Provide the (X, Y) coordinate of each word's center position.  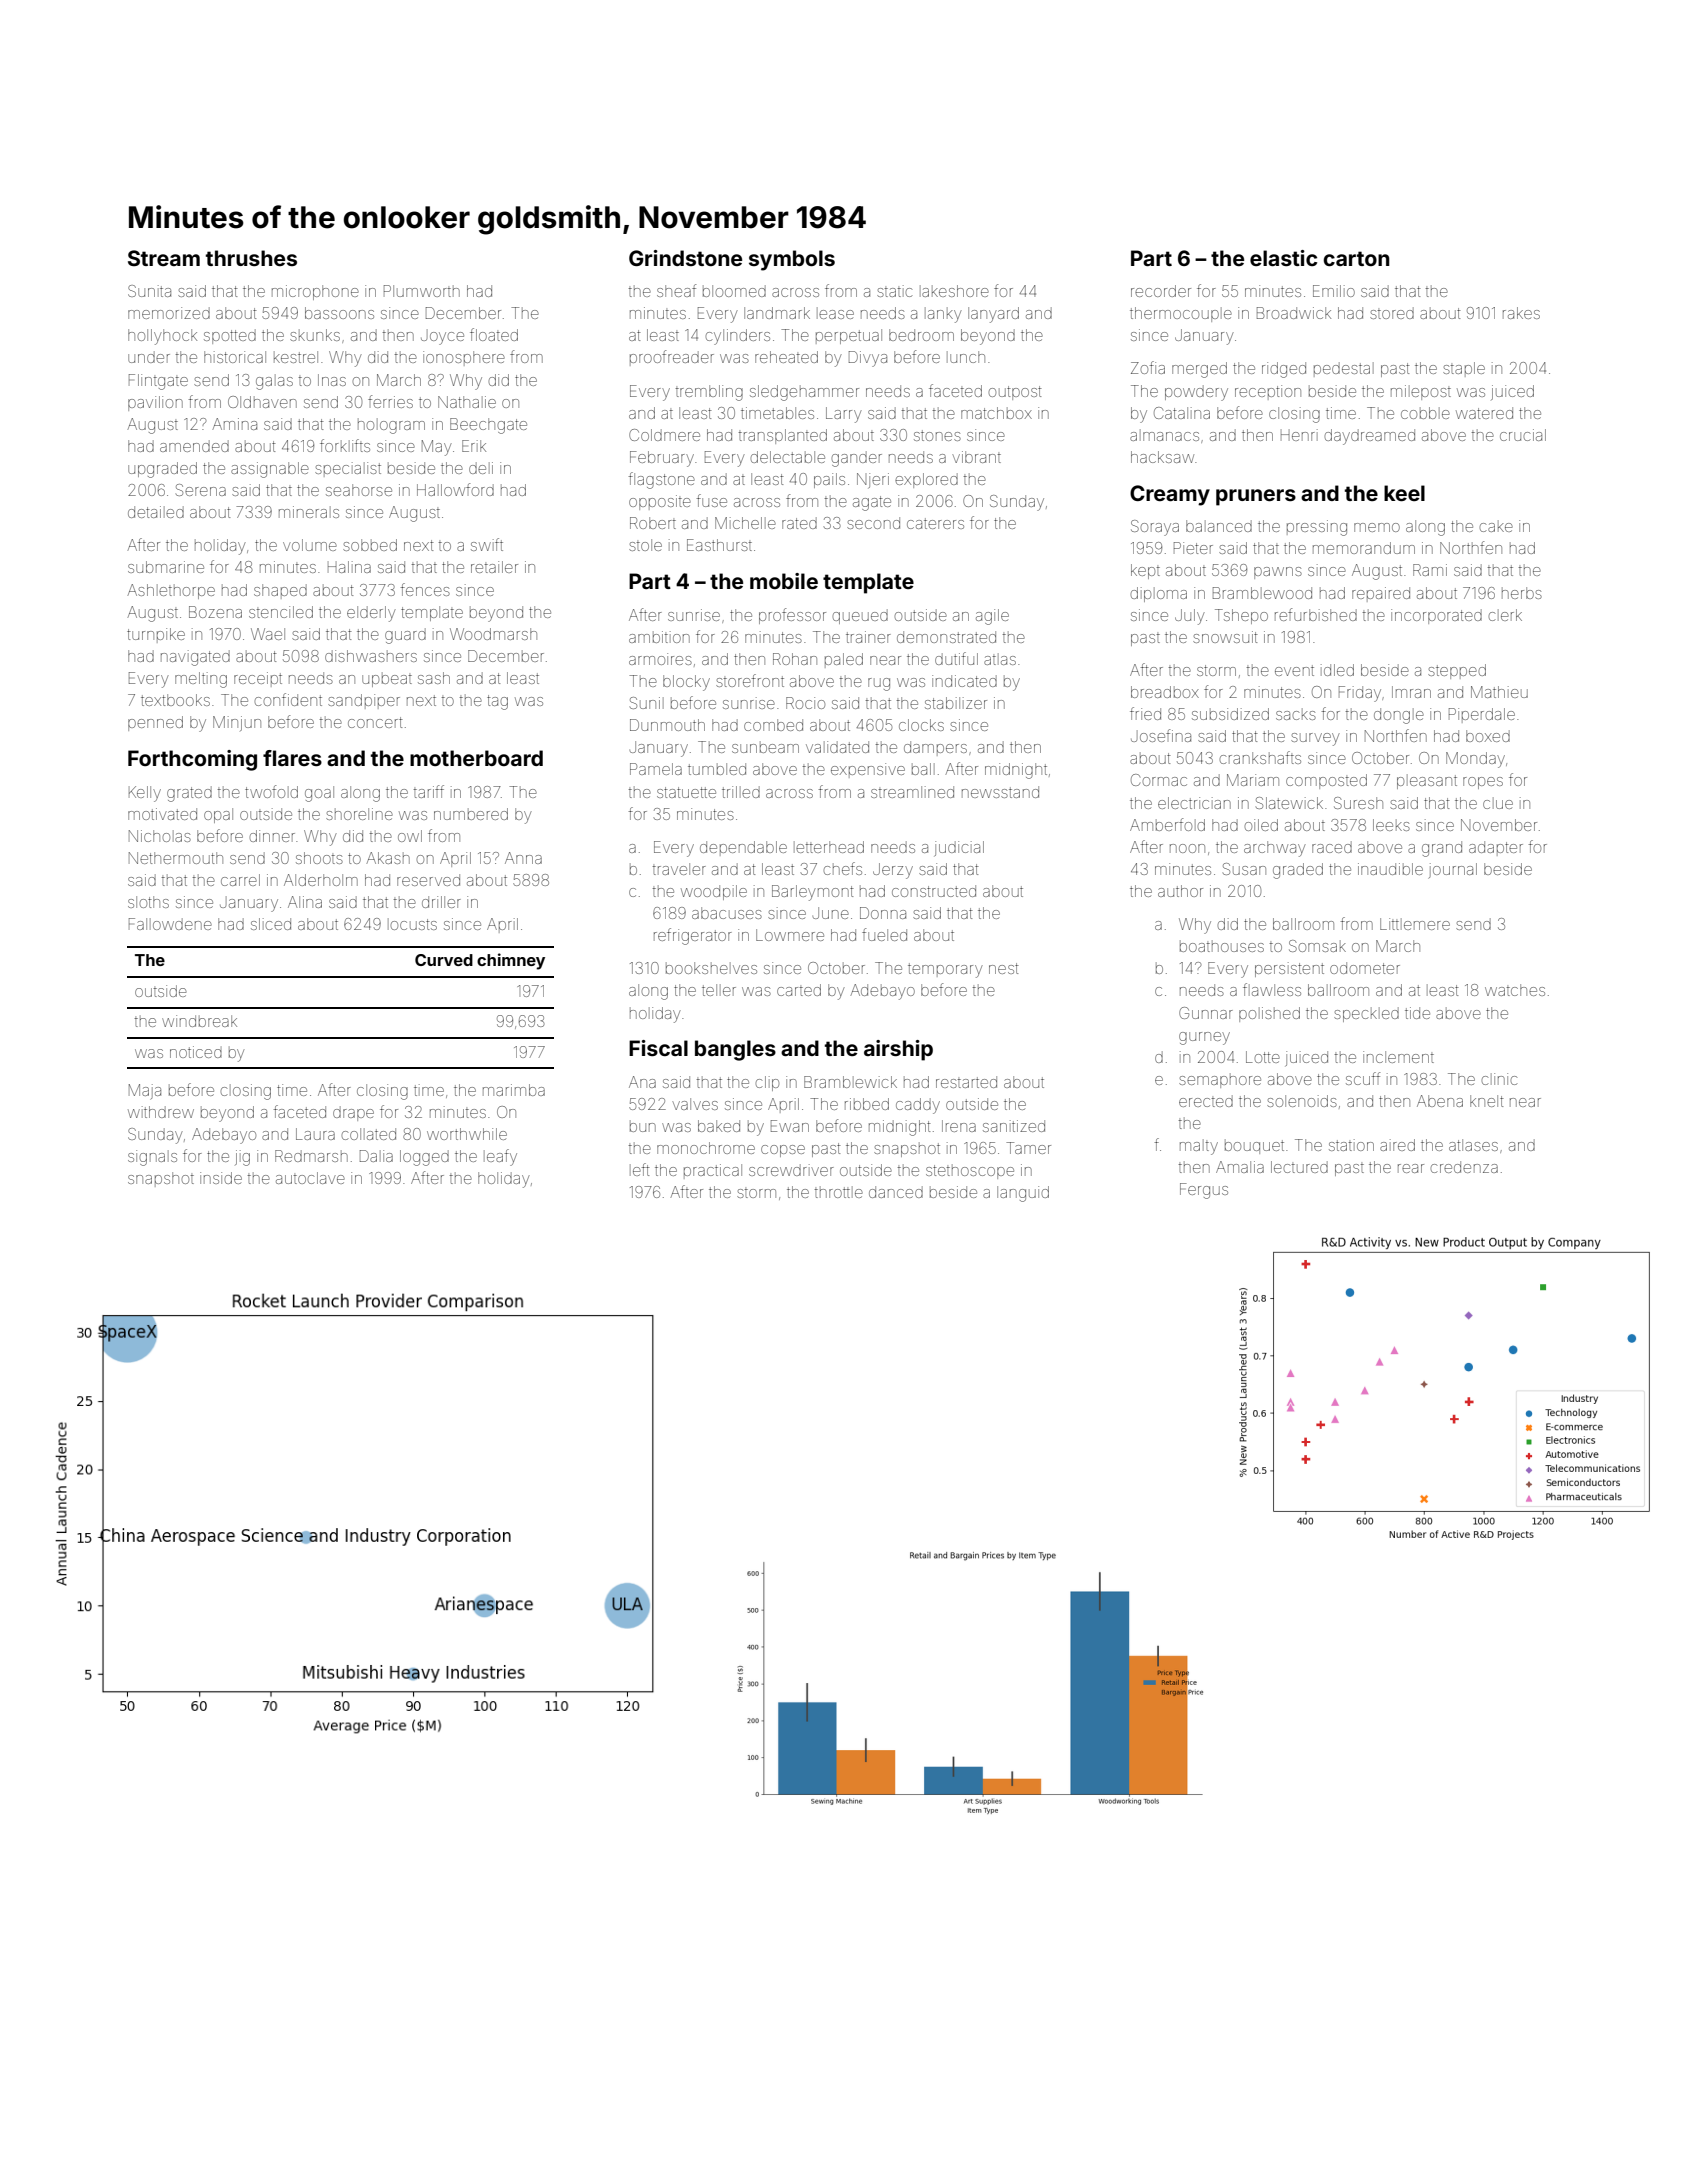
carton (1356, 258)
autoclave (310, 1178)
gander (857, 459)
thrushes (251, 258)
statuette (686, 792)
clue (1498, 803)
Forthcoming (192, 760)
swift (487, 544)
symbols (792, 260)
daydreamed (1370, 437)
